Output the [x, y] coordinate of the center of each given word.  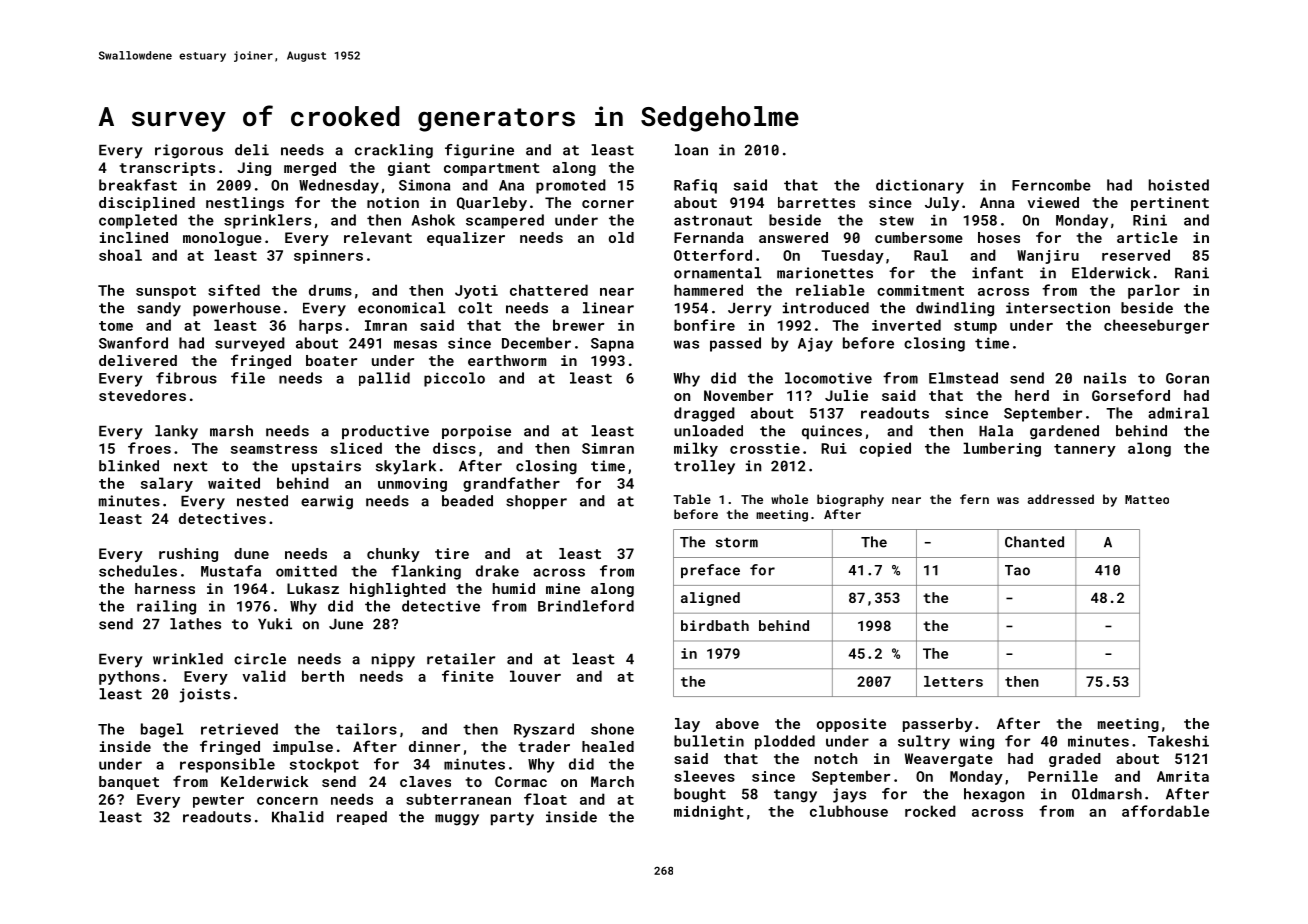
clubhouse [849, 811]
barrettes [816, 202]
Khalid [298, 817]
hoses [999, 237]
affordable [1165, 811]
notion [393, 202]
